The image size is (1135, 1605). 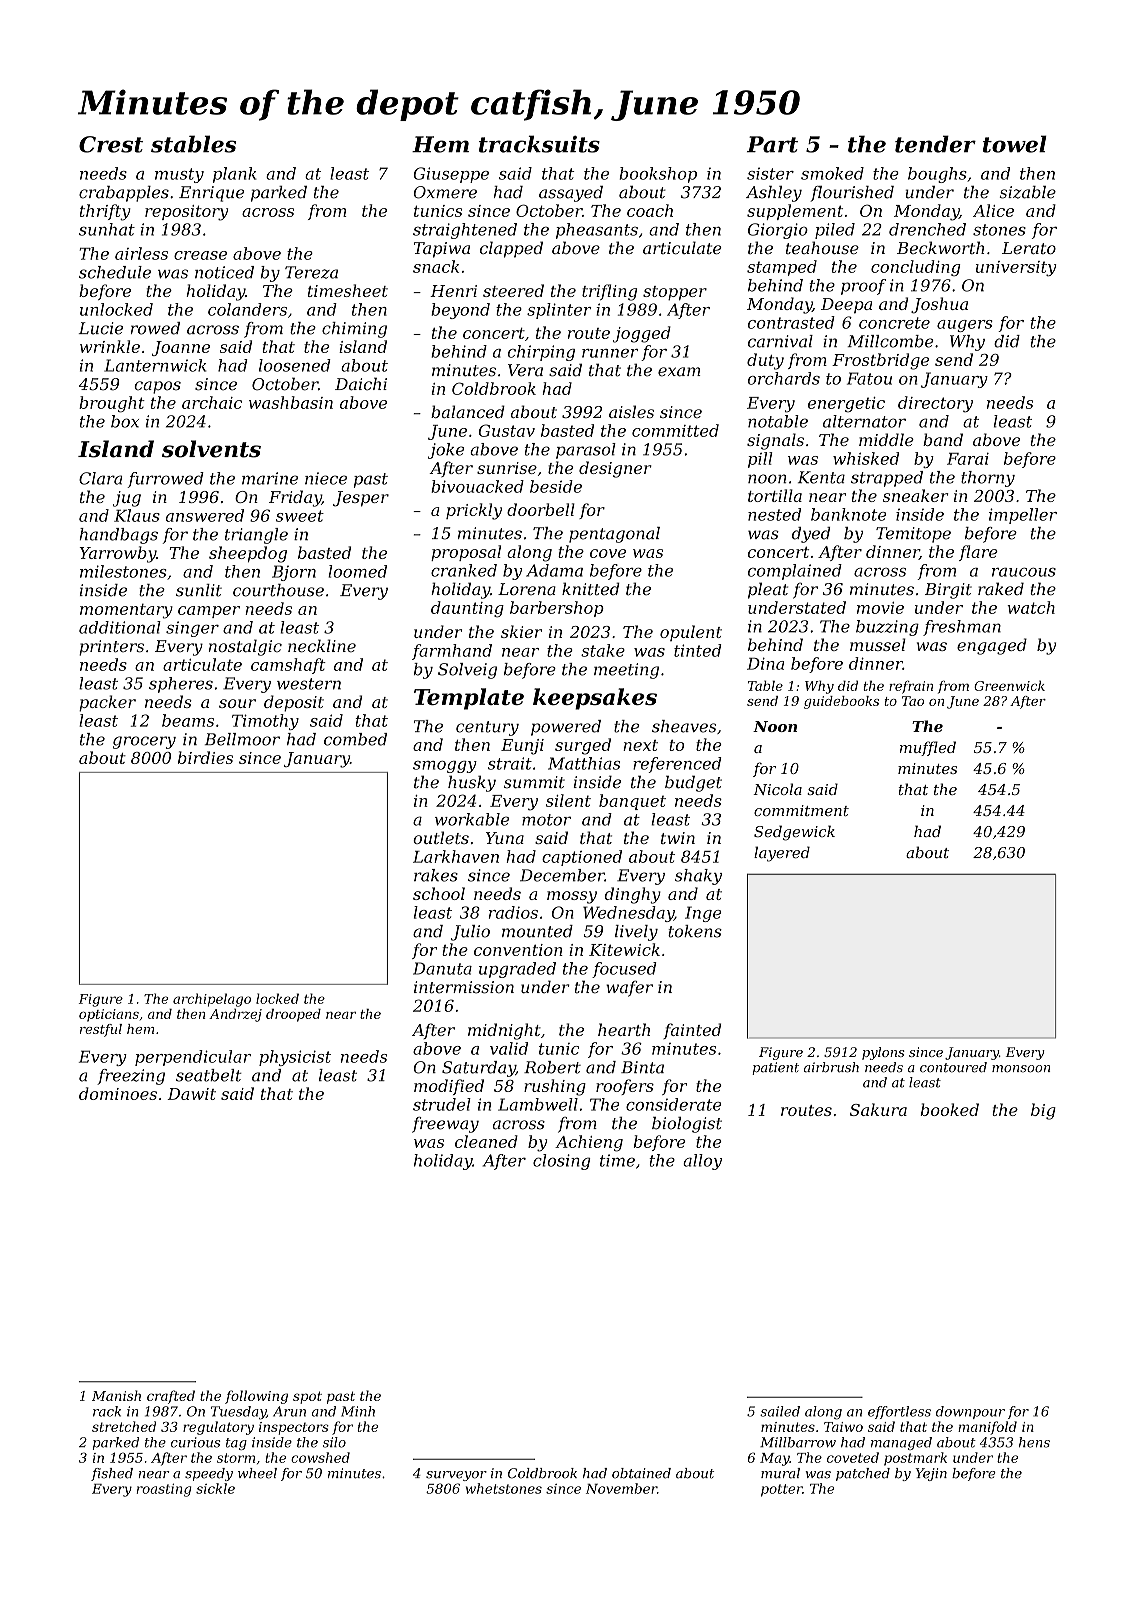 What do you see at coordinates (144, 742) in the image?
I see `grocery` at bounding box center [144, 742].
